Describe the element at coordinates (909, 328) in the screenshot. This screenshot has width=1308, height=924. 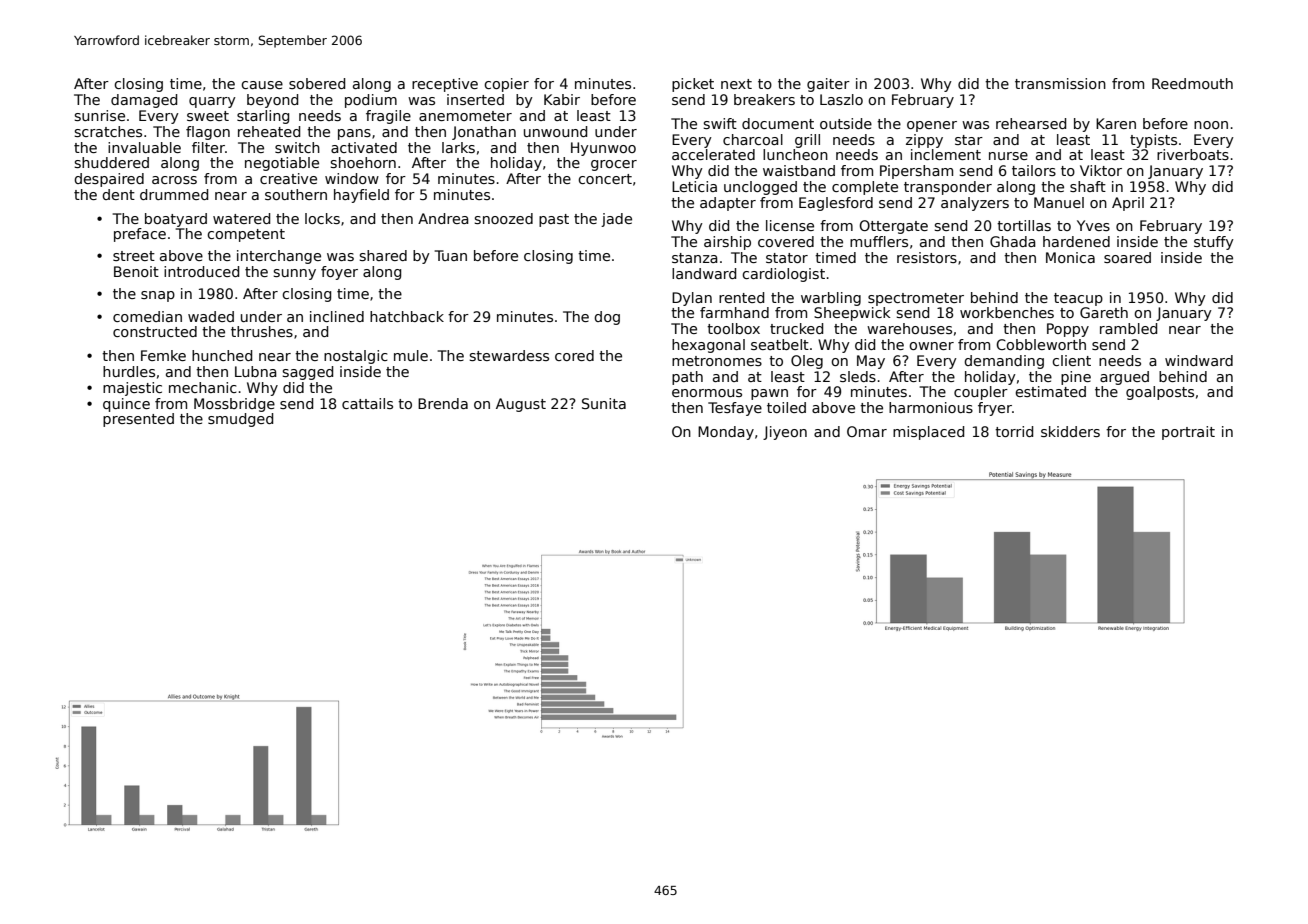
I see `warehouses` at that location.
